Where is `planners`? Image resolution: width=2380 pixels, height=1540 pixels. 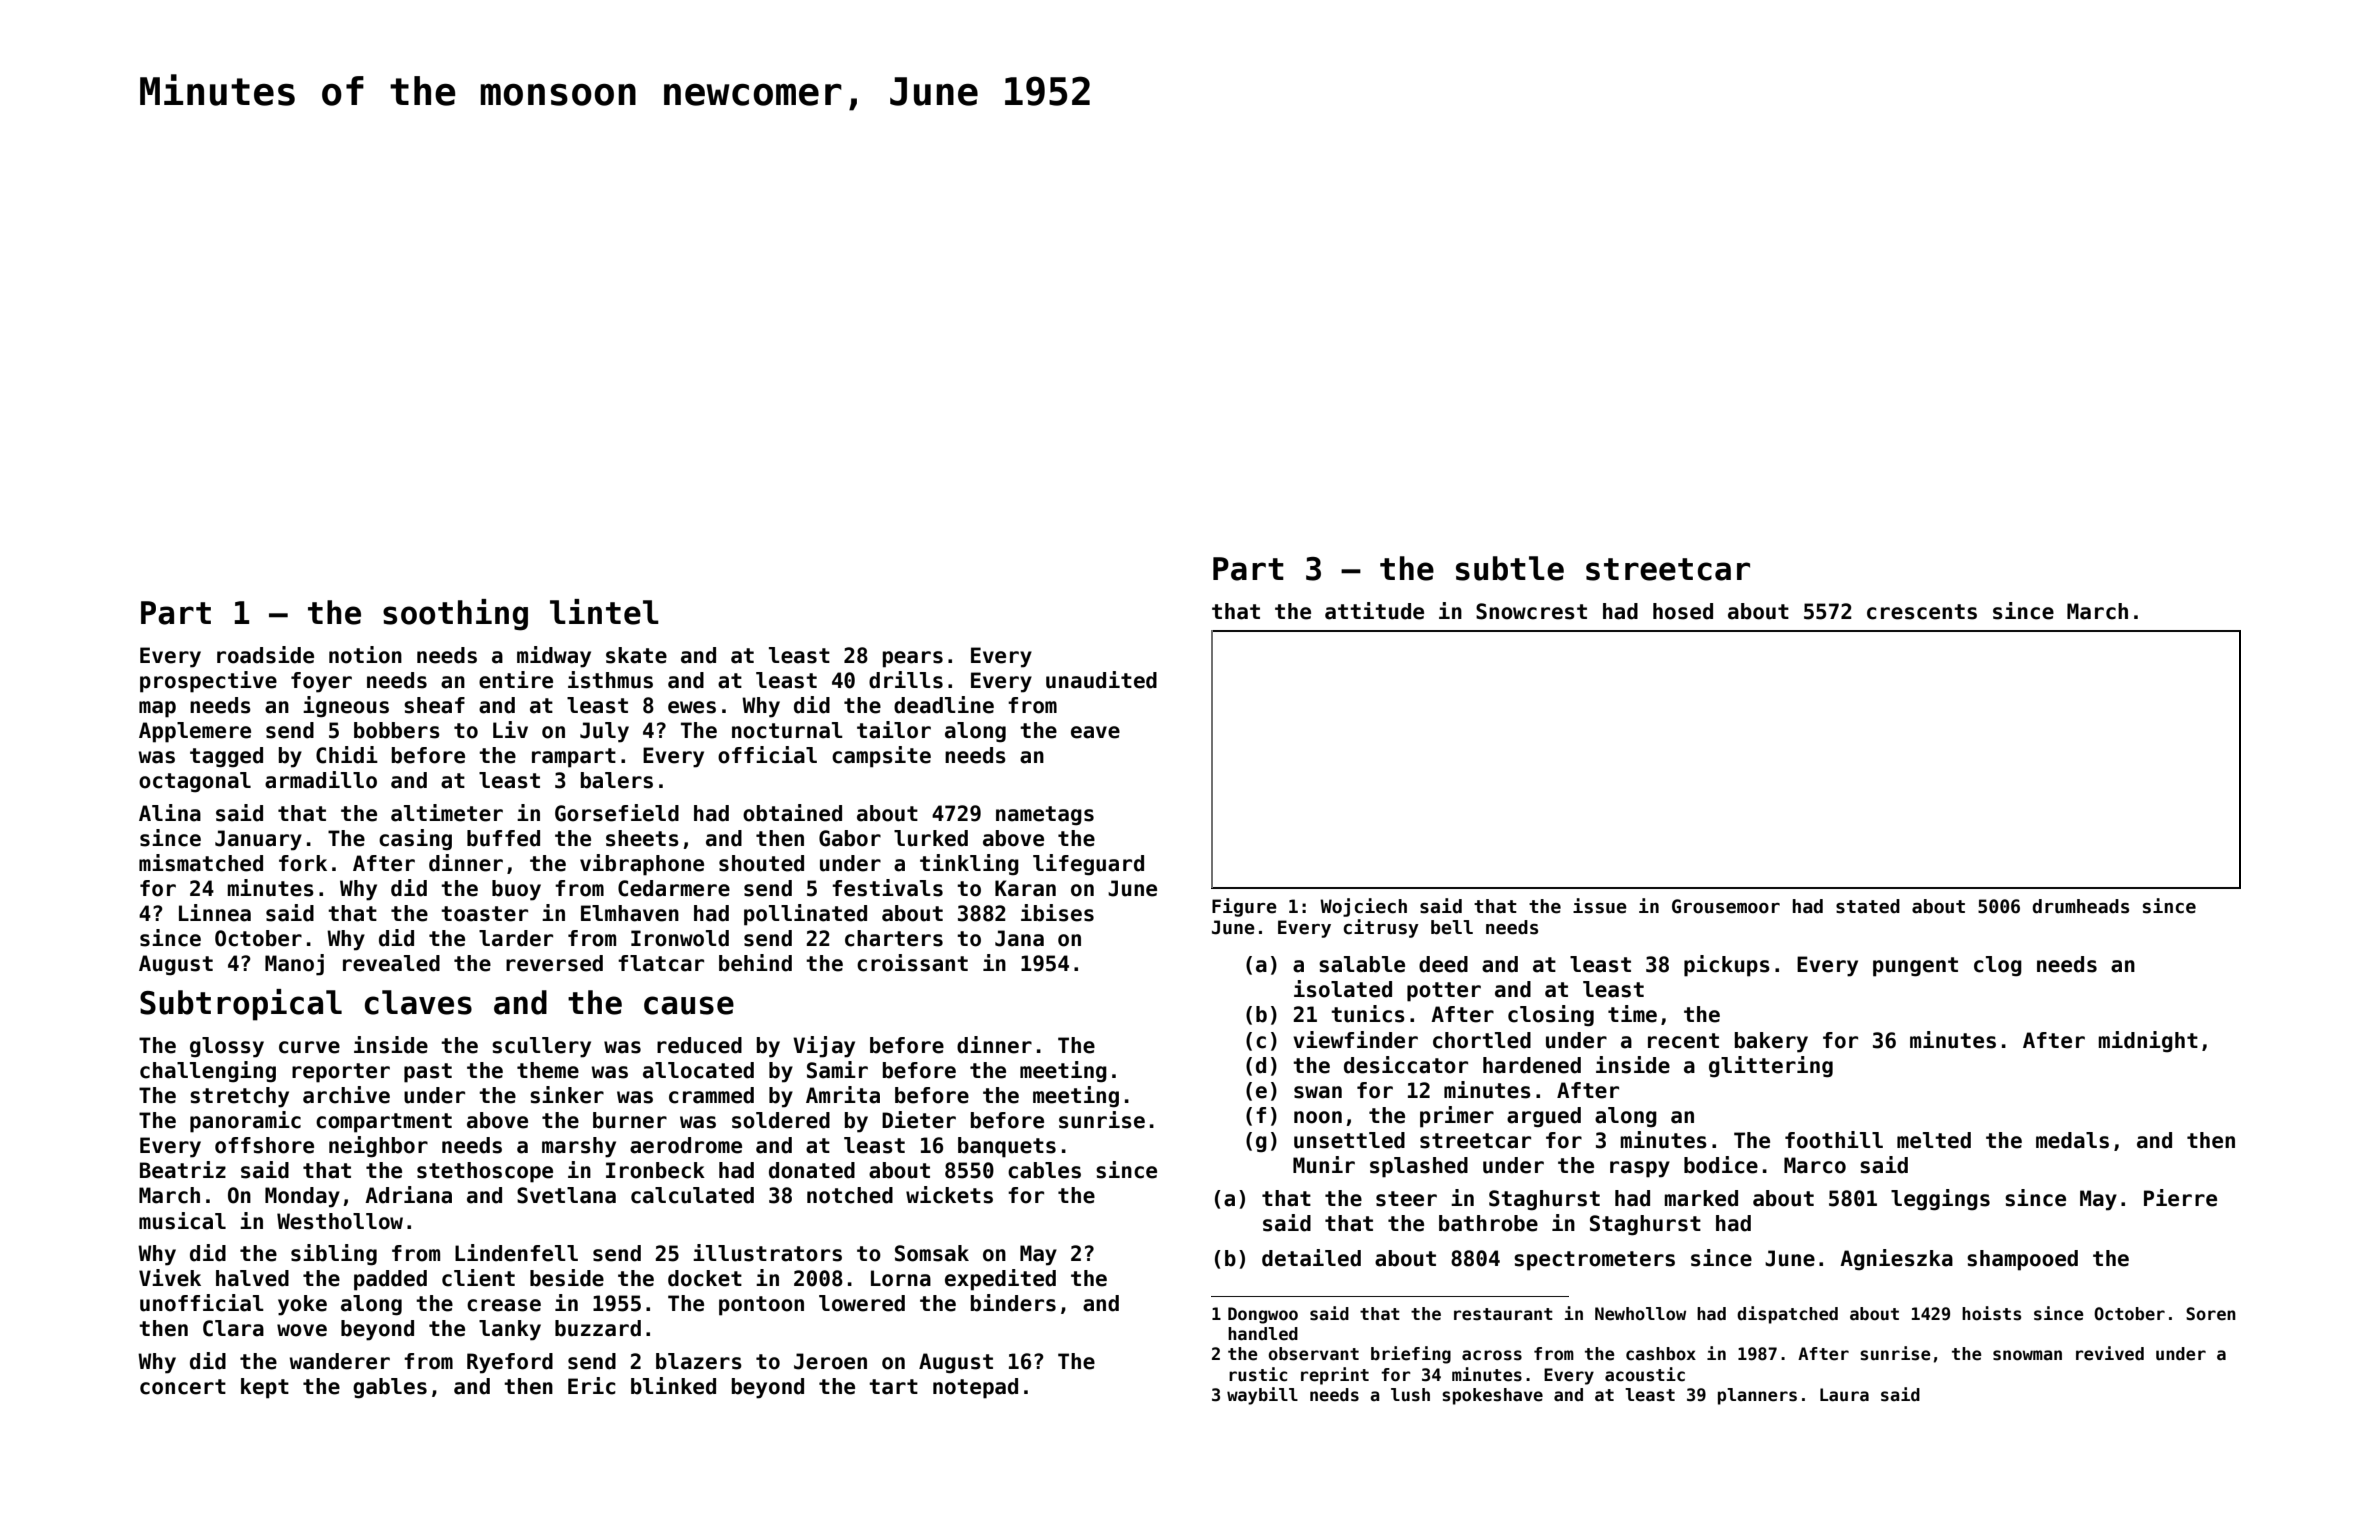
planners is located at coordinates (1757, 1396).
